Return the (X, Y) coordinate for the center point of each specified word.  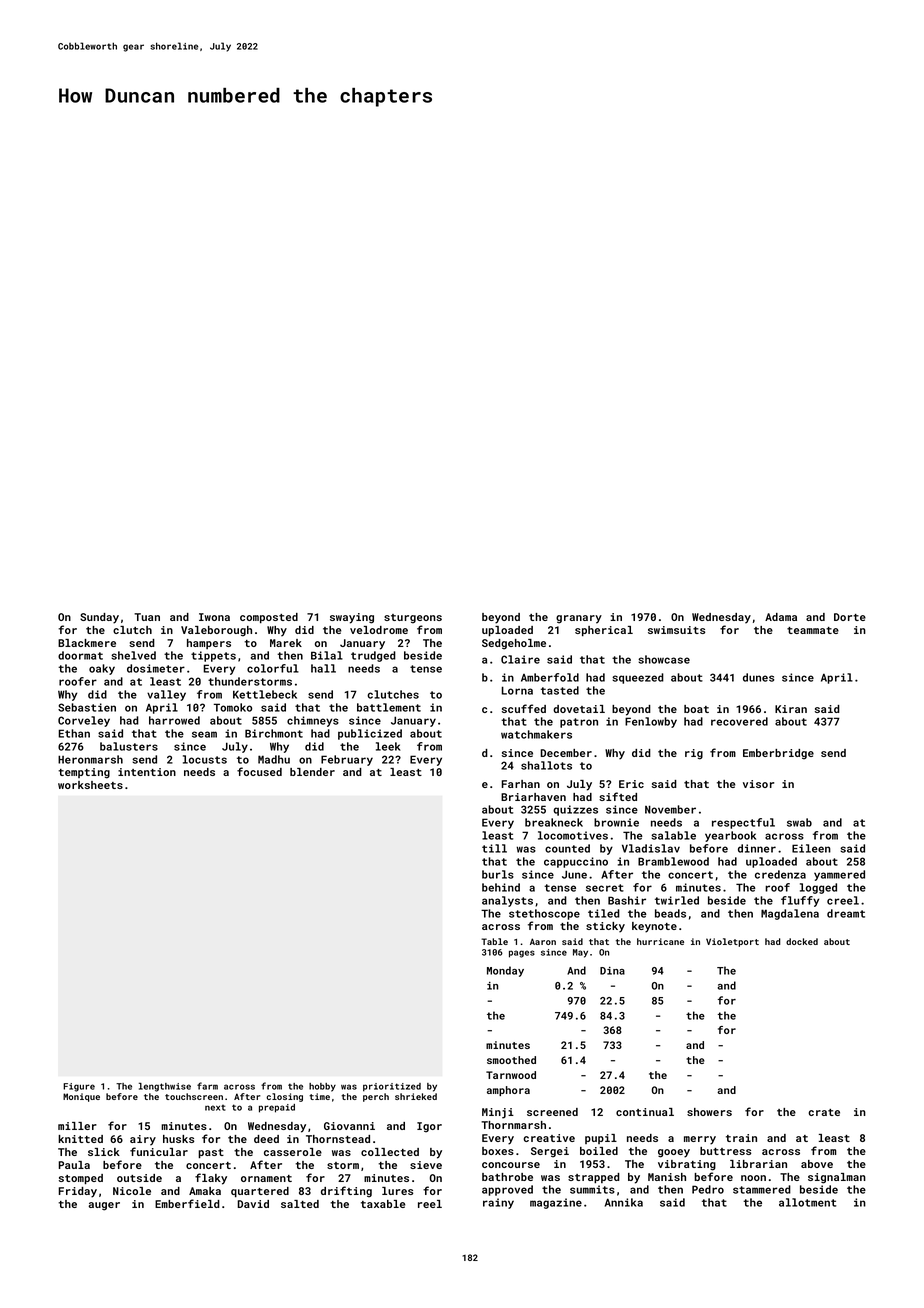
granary (579, 619)
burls (498, 874)
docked (802, 941)
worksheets (90, 785)
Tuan (147, 617)
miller (77, 1126)
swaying (352, 618)
